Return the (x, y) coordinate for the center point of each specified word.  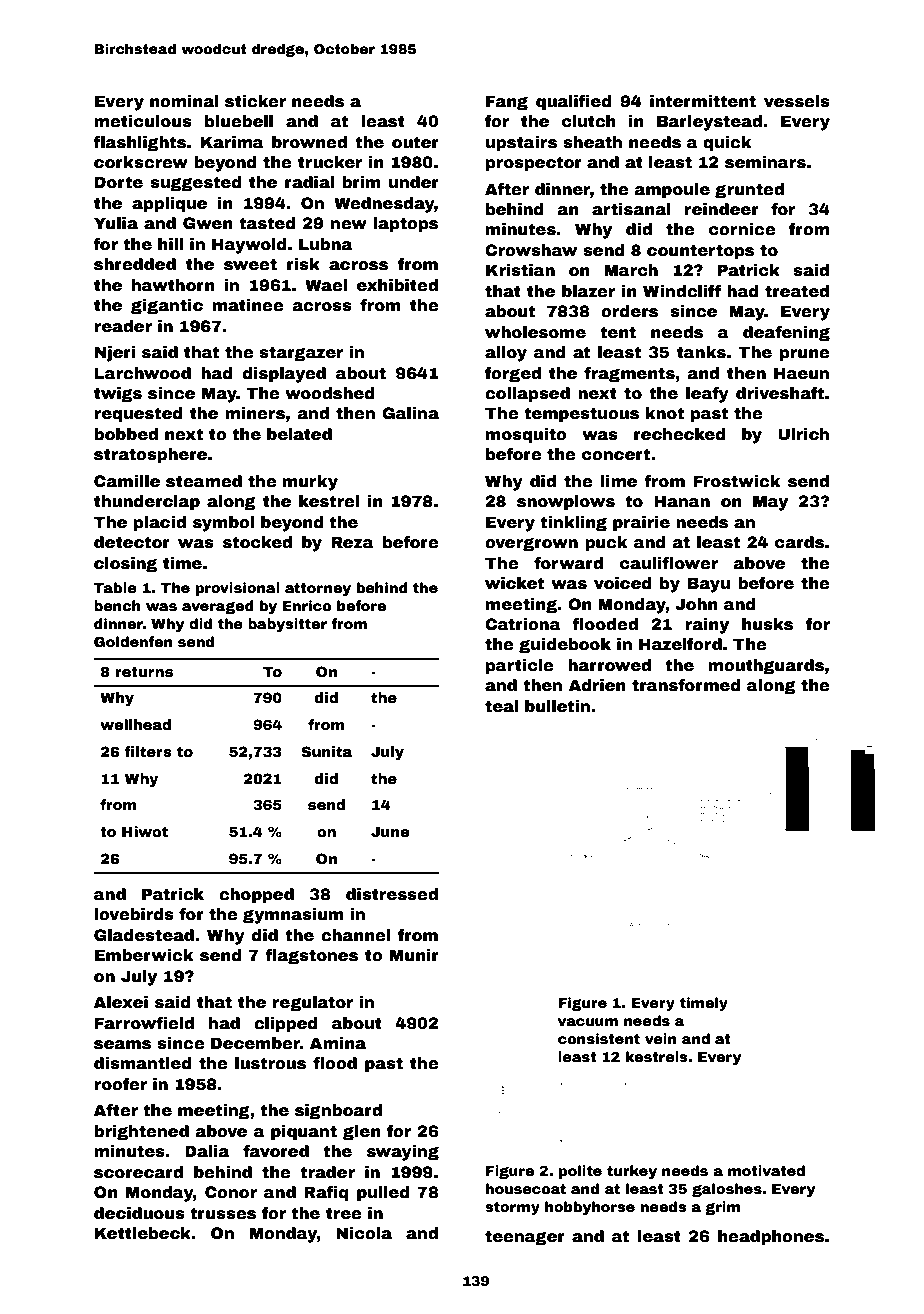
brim (361, 182)
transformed (686, 685)
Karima (232, 142)
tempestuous (581, 415)
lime (619, 481)
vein (660, 1038)
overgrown (531, 544)
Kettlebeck (143, 1233)
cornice (742, 229)
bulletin (557, 706)
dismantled (142, 1063)
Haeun (801, 373)
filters (148, 751)
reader (123, 326)
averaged (218, 607)
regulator (313, 1004)
